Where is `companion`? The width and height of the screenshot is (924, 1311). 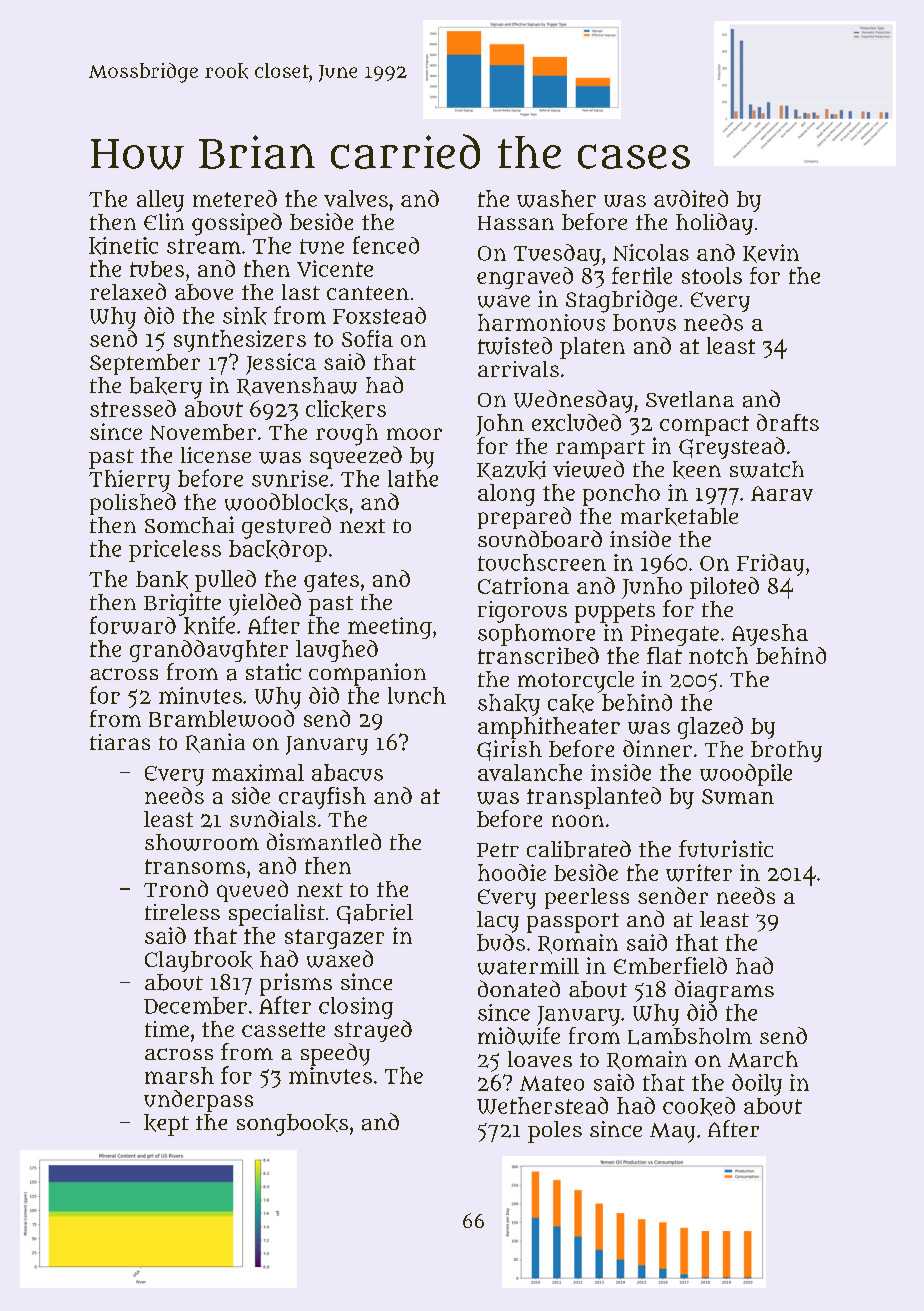 companion is located at coordinates (367, 674).
